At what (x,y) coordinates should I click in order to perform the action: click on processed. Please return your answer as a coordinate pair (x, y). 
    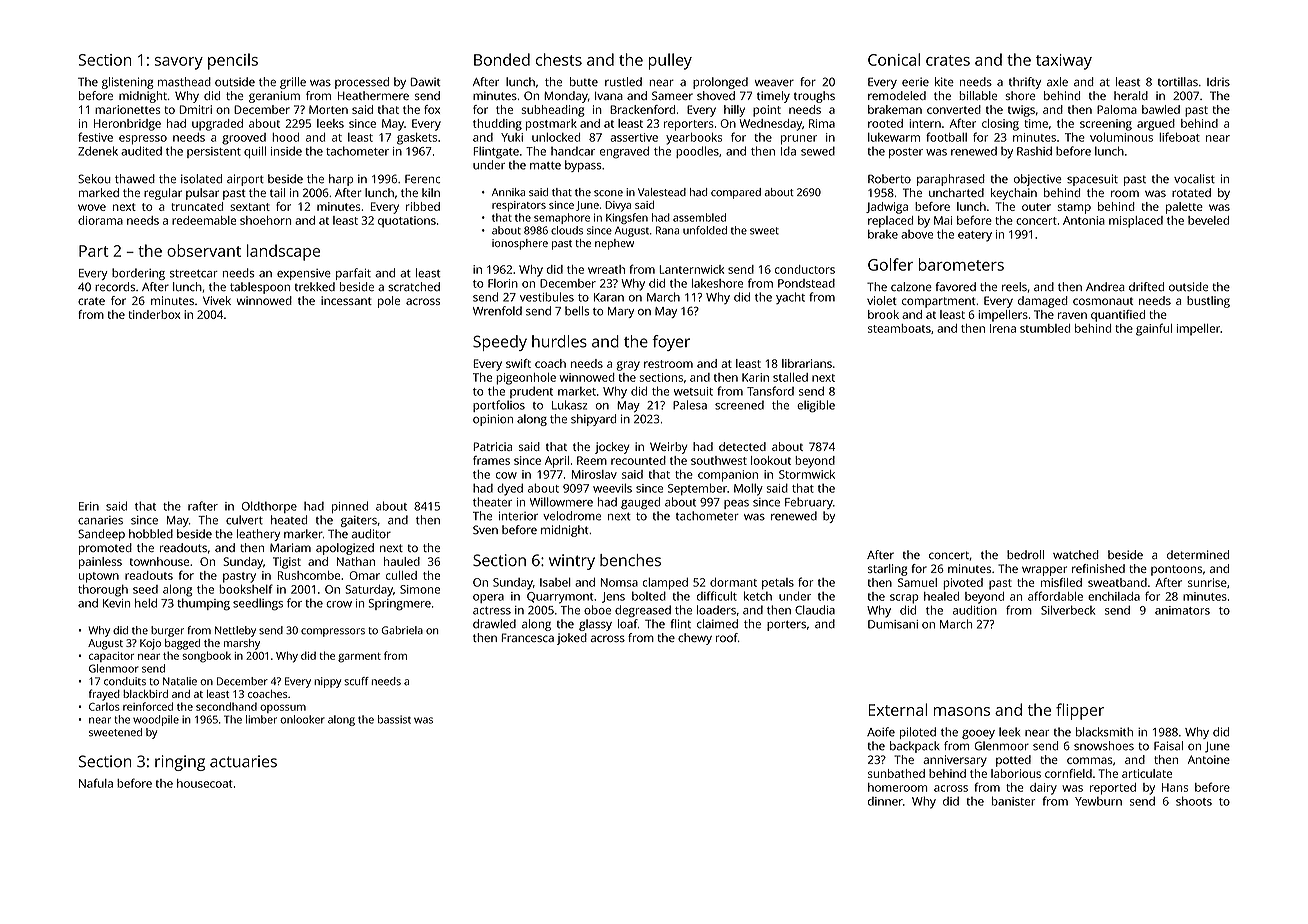
    Looking at the image, I should click on (362, 83).
